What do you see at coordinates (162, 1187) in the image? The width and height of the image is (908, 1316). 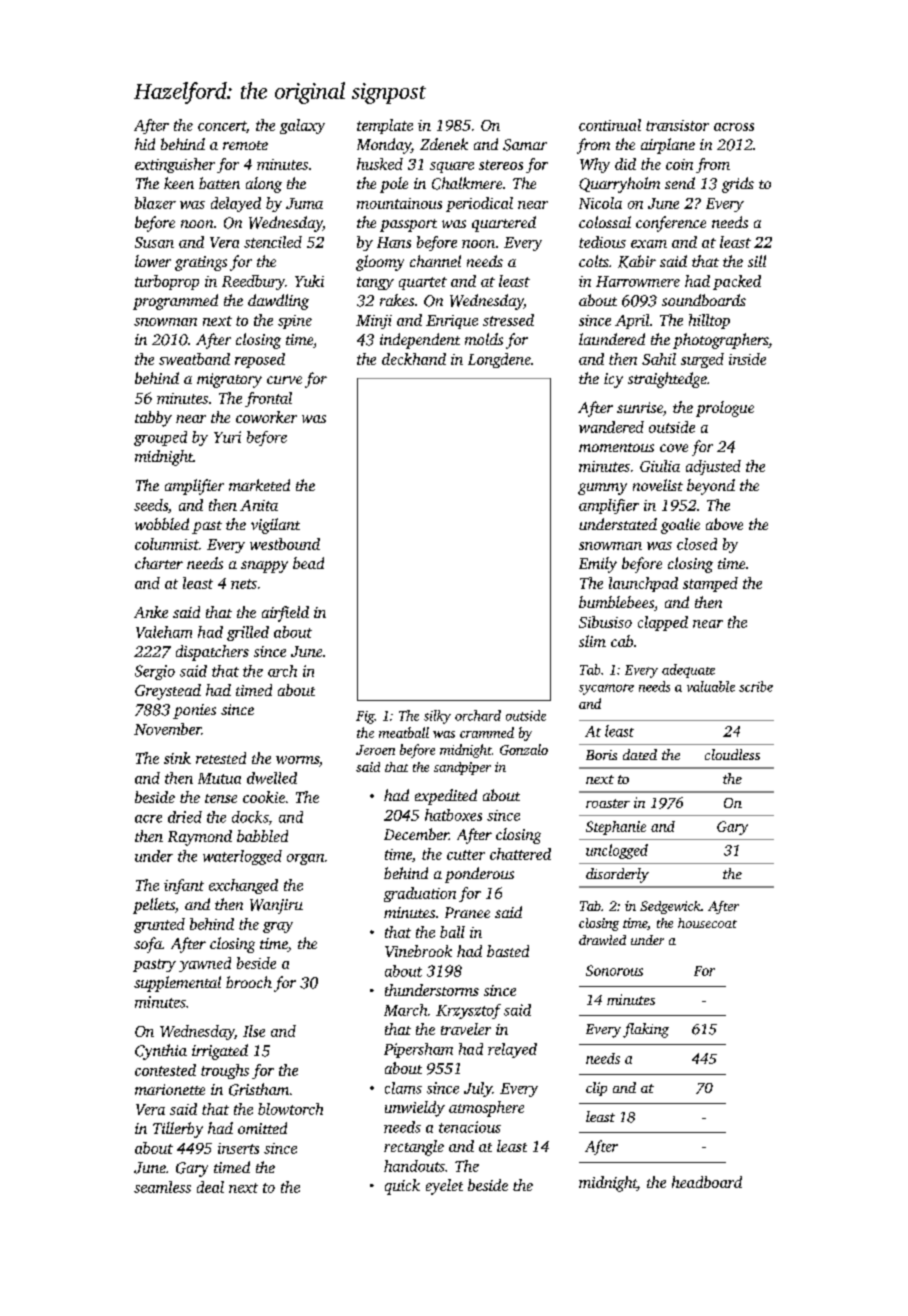 I see `seamless` at bounding box center [162, 1187].
